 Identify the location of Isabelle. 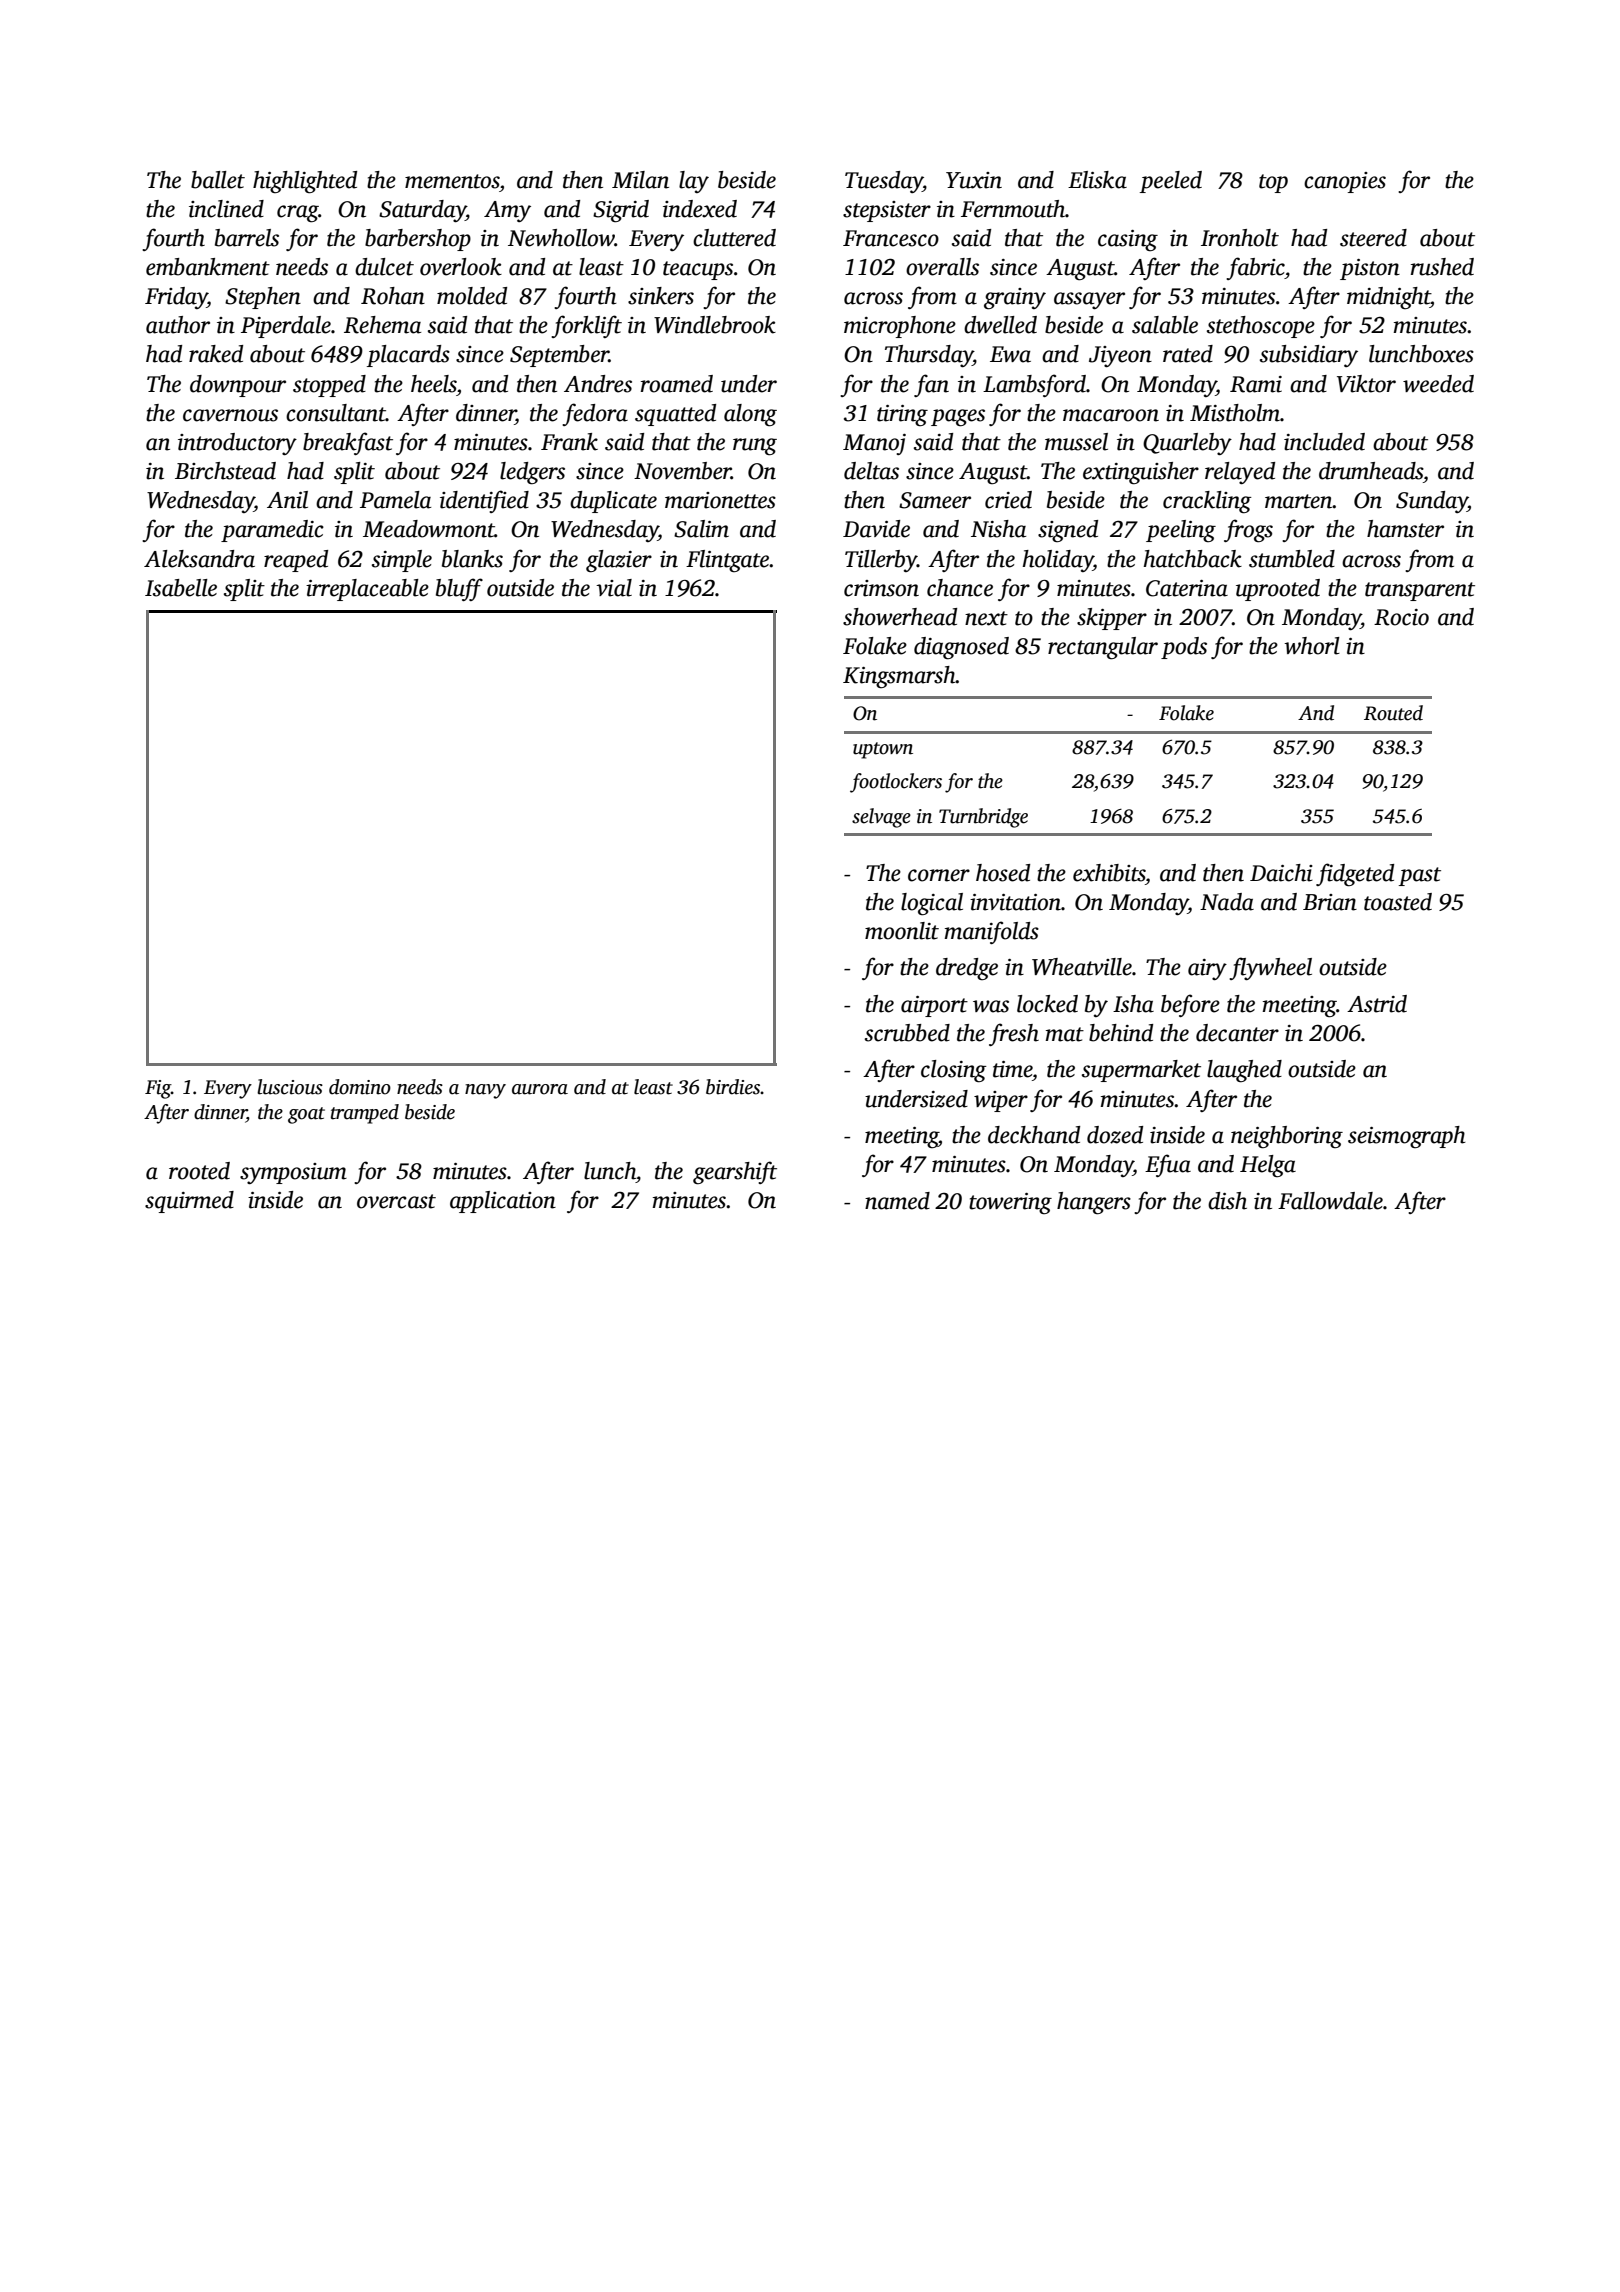
(181, 588).
